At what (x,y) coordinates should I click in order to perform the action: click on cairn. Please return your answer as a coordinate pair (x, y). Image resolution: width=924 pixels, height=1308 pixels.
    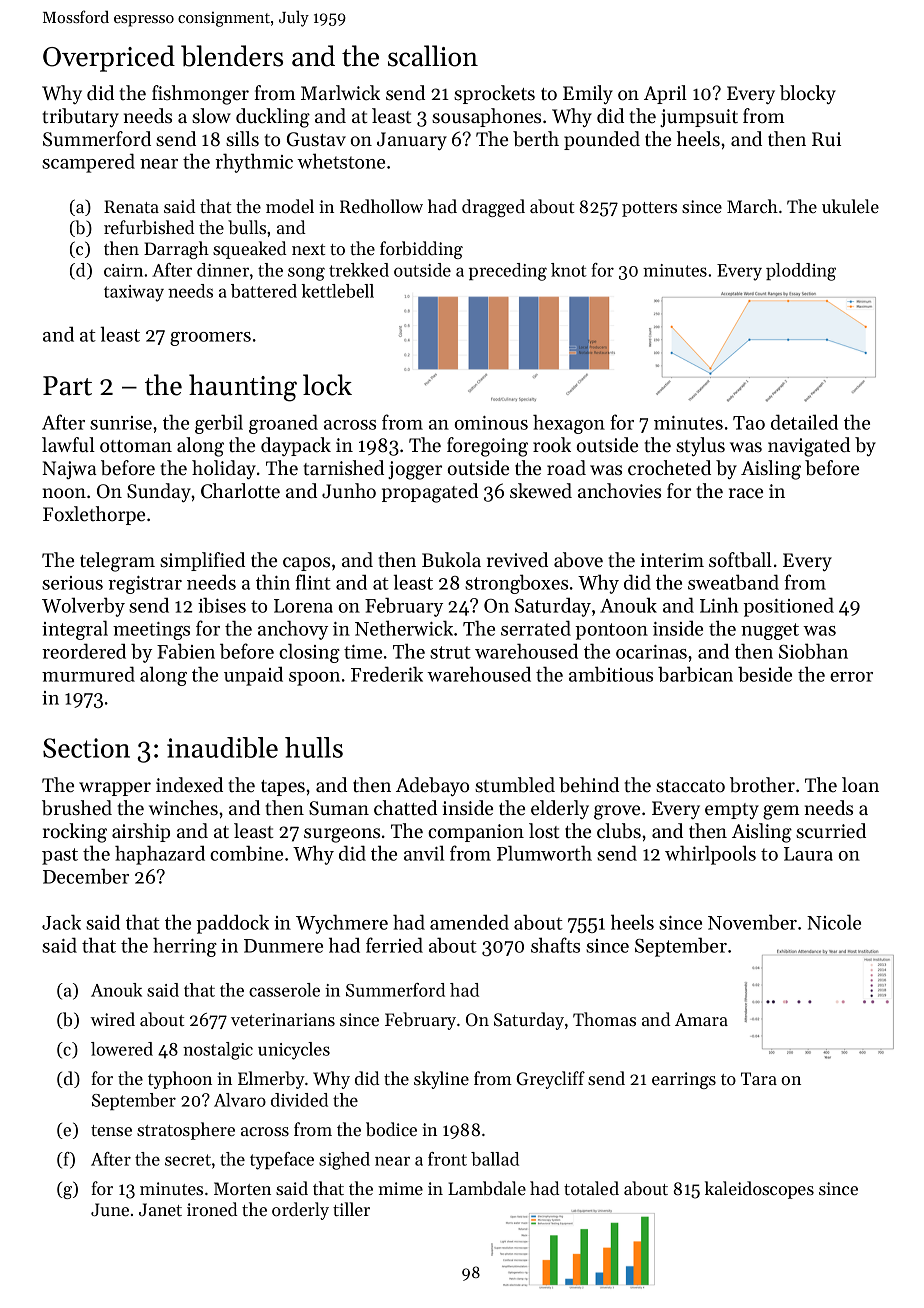
    Looking at the image, I should click on (123, 270).
